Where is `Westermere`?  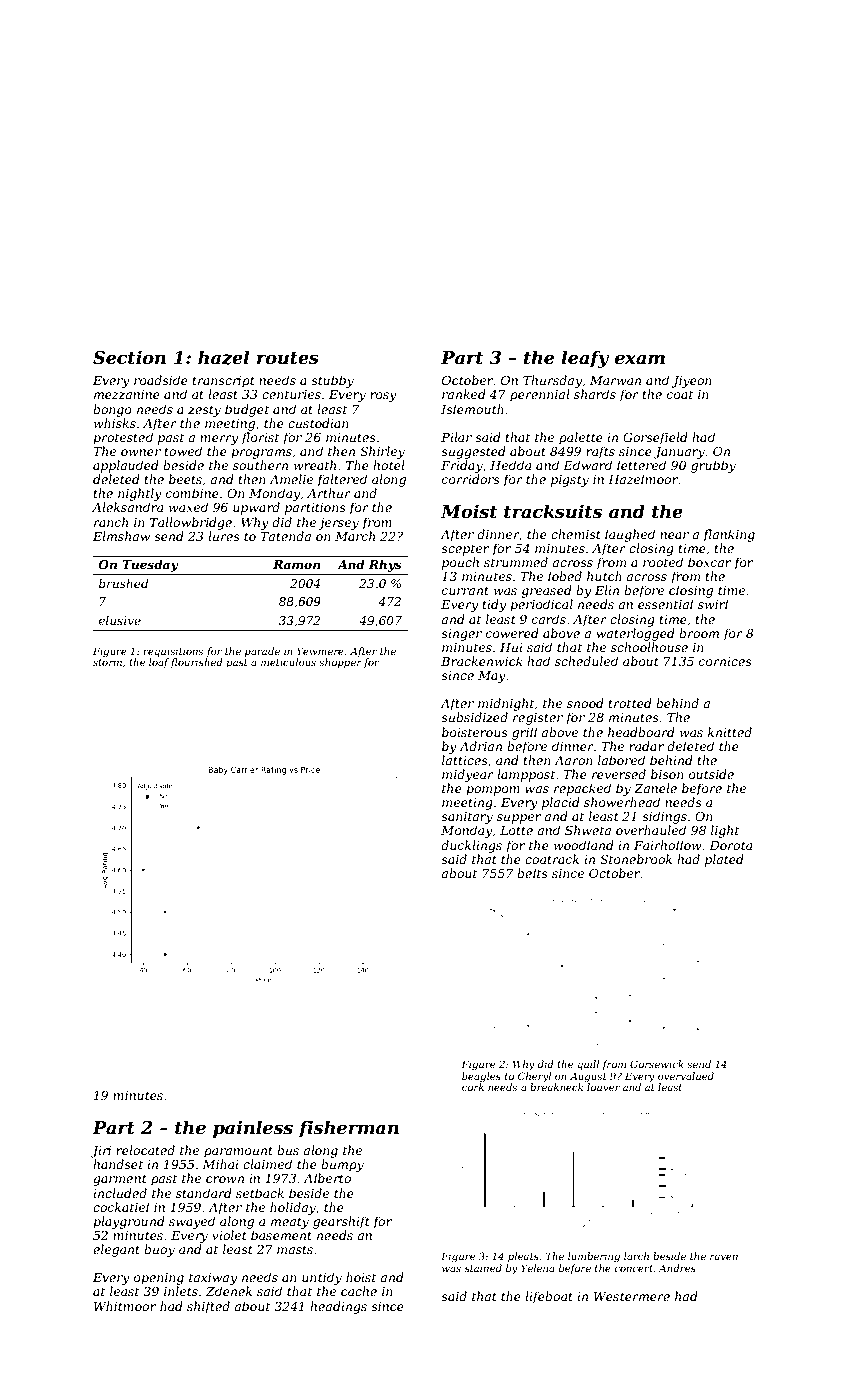 Westermere is located at coordinates (632, 1296).
